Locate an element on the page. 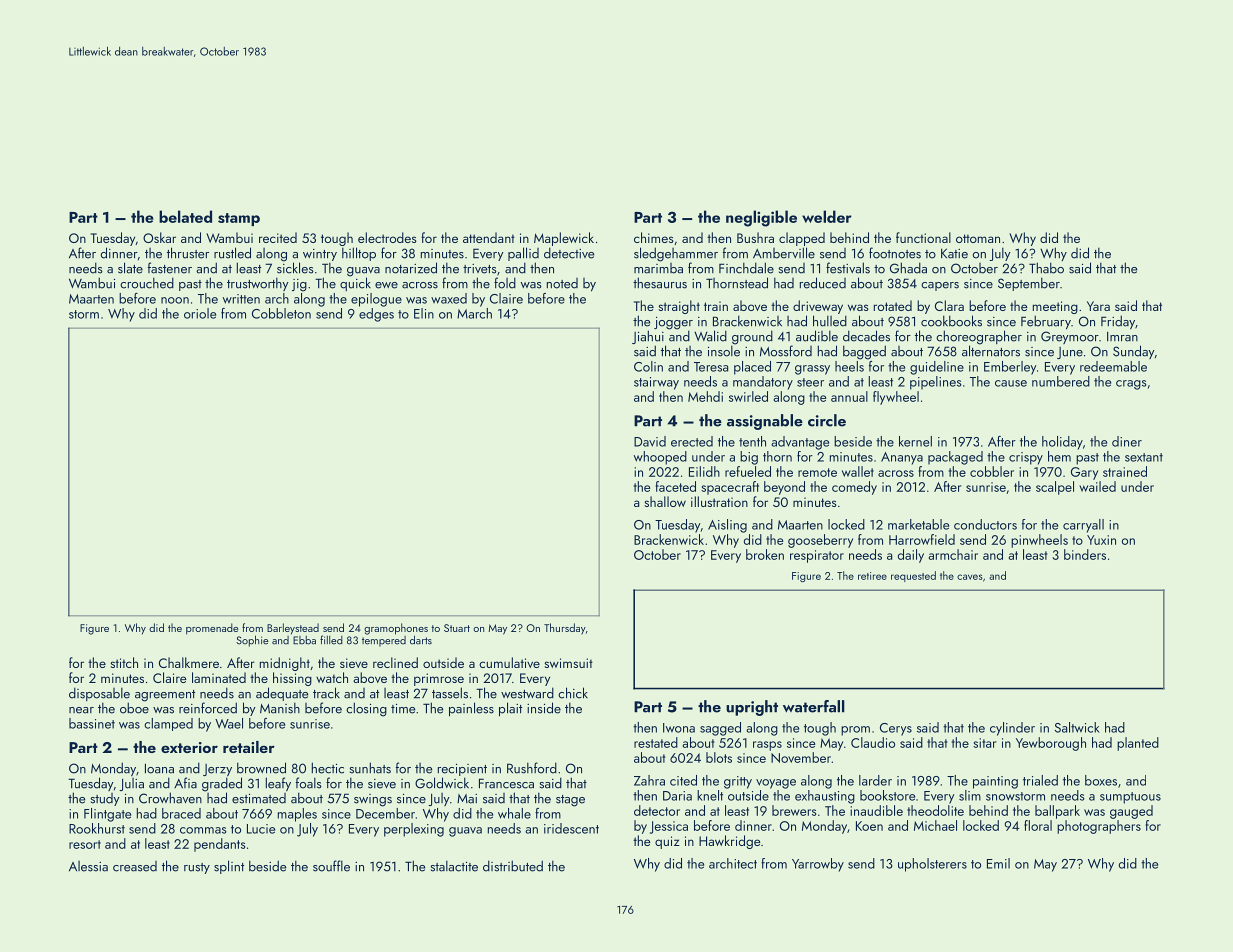 The width and height of the image is (1233, 952). diner is located at coordinates (1127, 441).
